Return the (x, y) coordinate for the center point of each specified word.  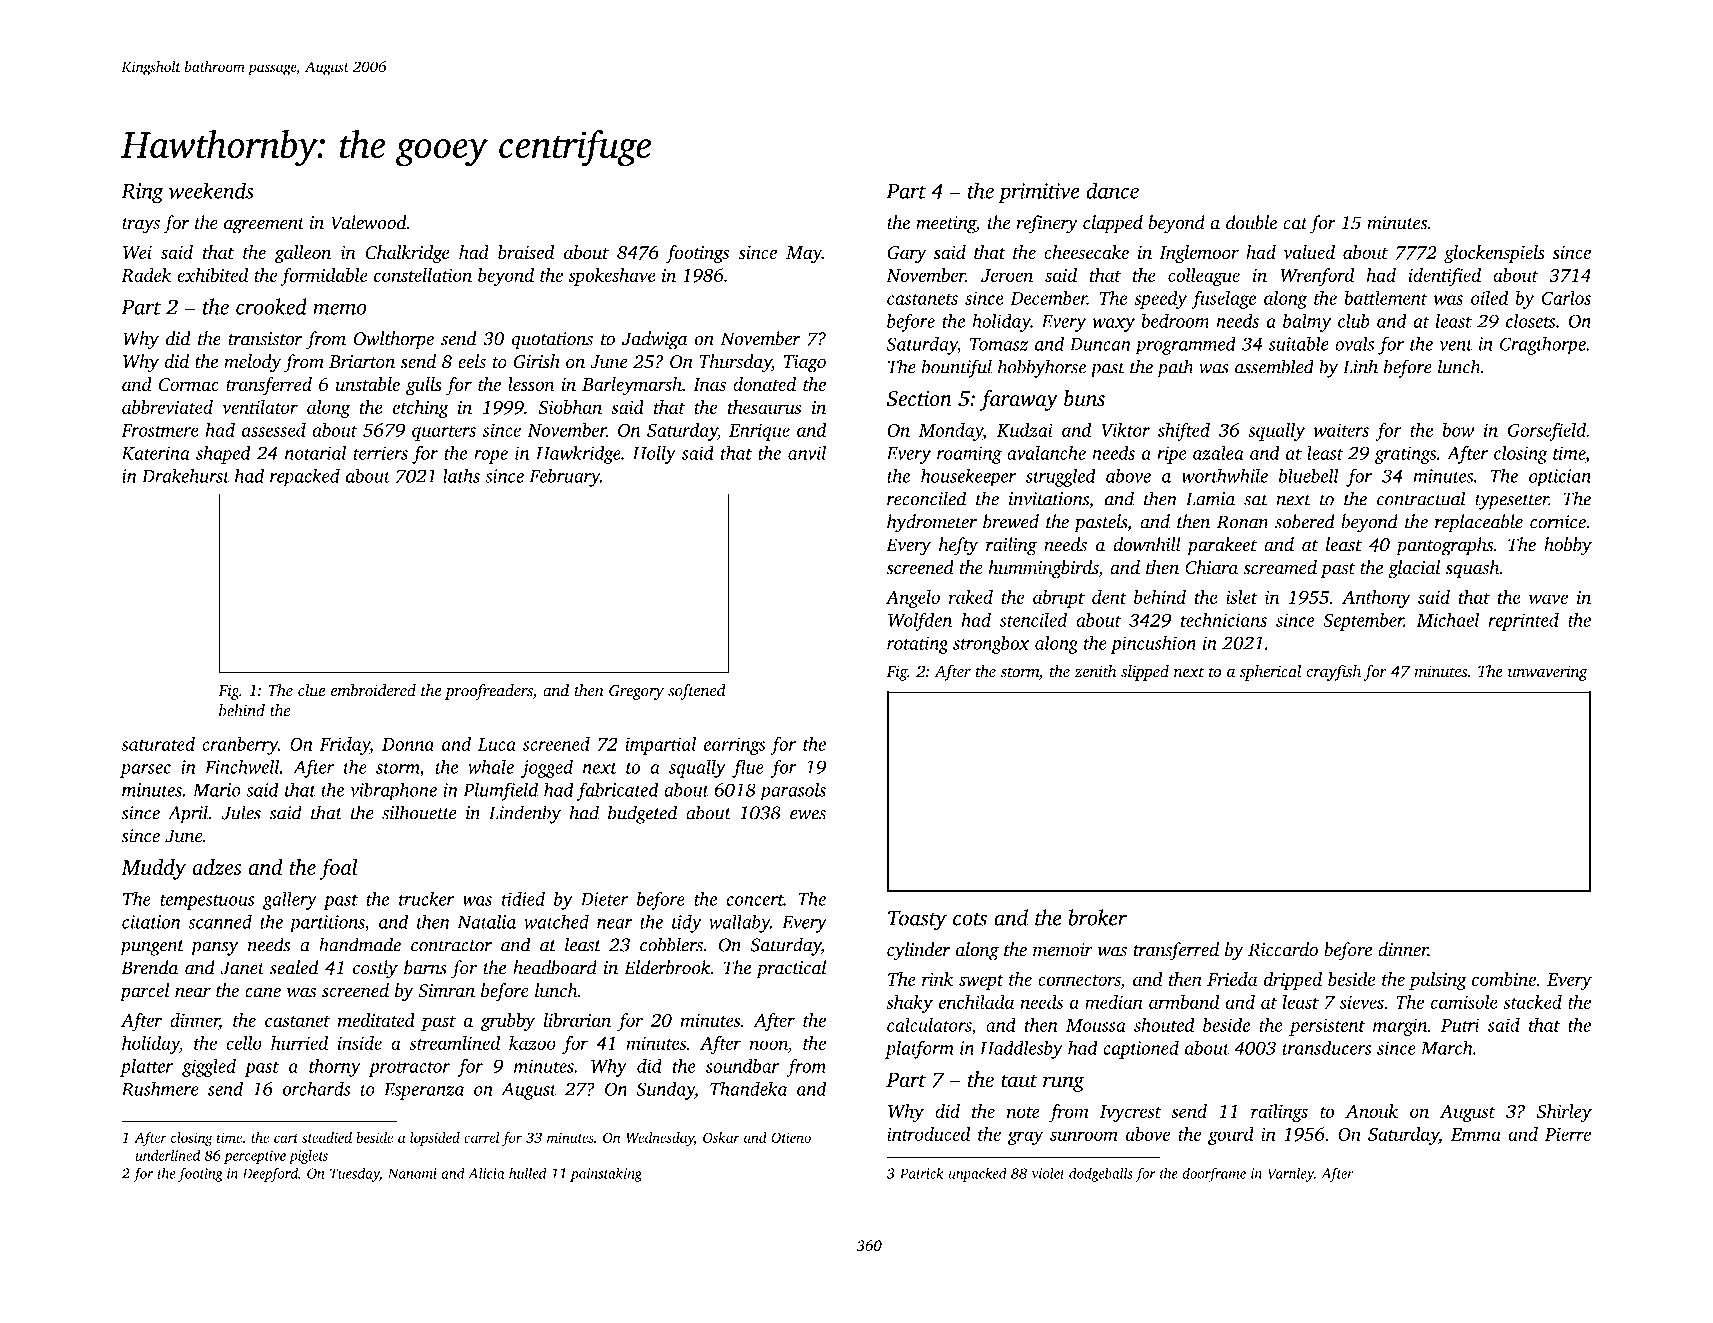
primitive (1038, 193)
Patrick (922, 1173)
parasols (793, 791)
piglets (308, 1157)
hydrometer (932, 523)
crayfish (1333, 672)
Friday (344, 746)
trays (141, 226)
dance (1112, 190)
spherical (1270, 672)
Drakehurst (186, 475)
